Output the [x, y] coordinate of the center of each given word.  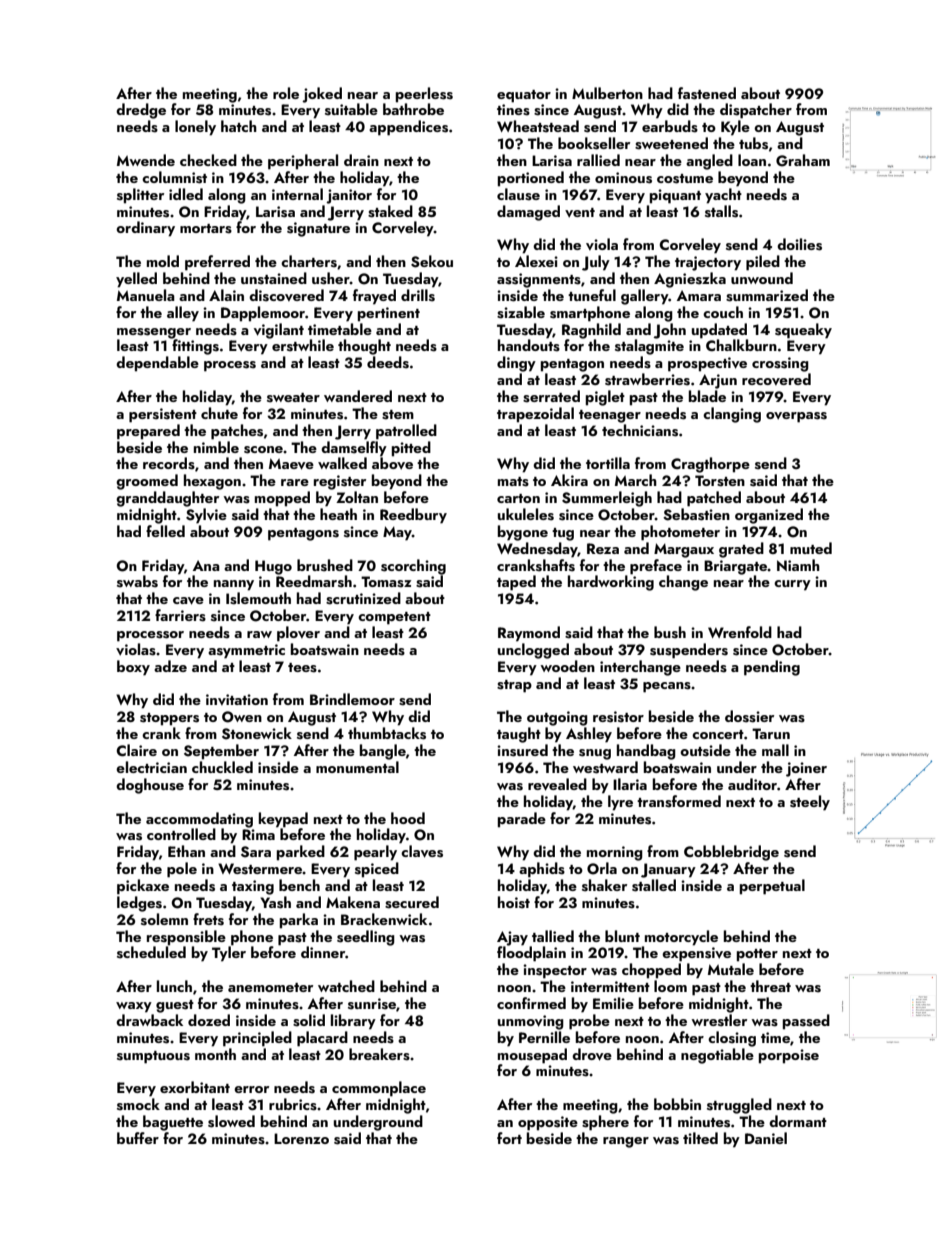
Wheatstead [538, 126]
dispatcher [756, 111]
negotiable [717, 1056]
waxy [134, 1007]
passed [806, 1022]
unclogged [533, 651]
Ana [206, 565]
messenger [154, 333]
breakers [379, 1054]
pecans [667, 687]
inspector [555, 971]
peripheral [303, 162]
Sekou [432, 261]
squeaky [803, 331]
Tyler [229, 954]
